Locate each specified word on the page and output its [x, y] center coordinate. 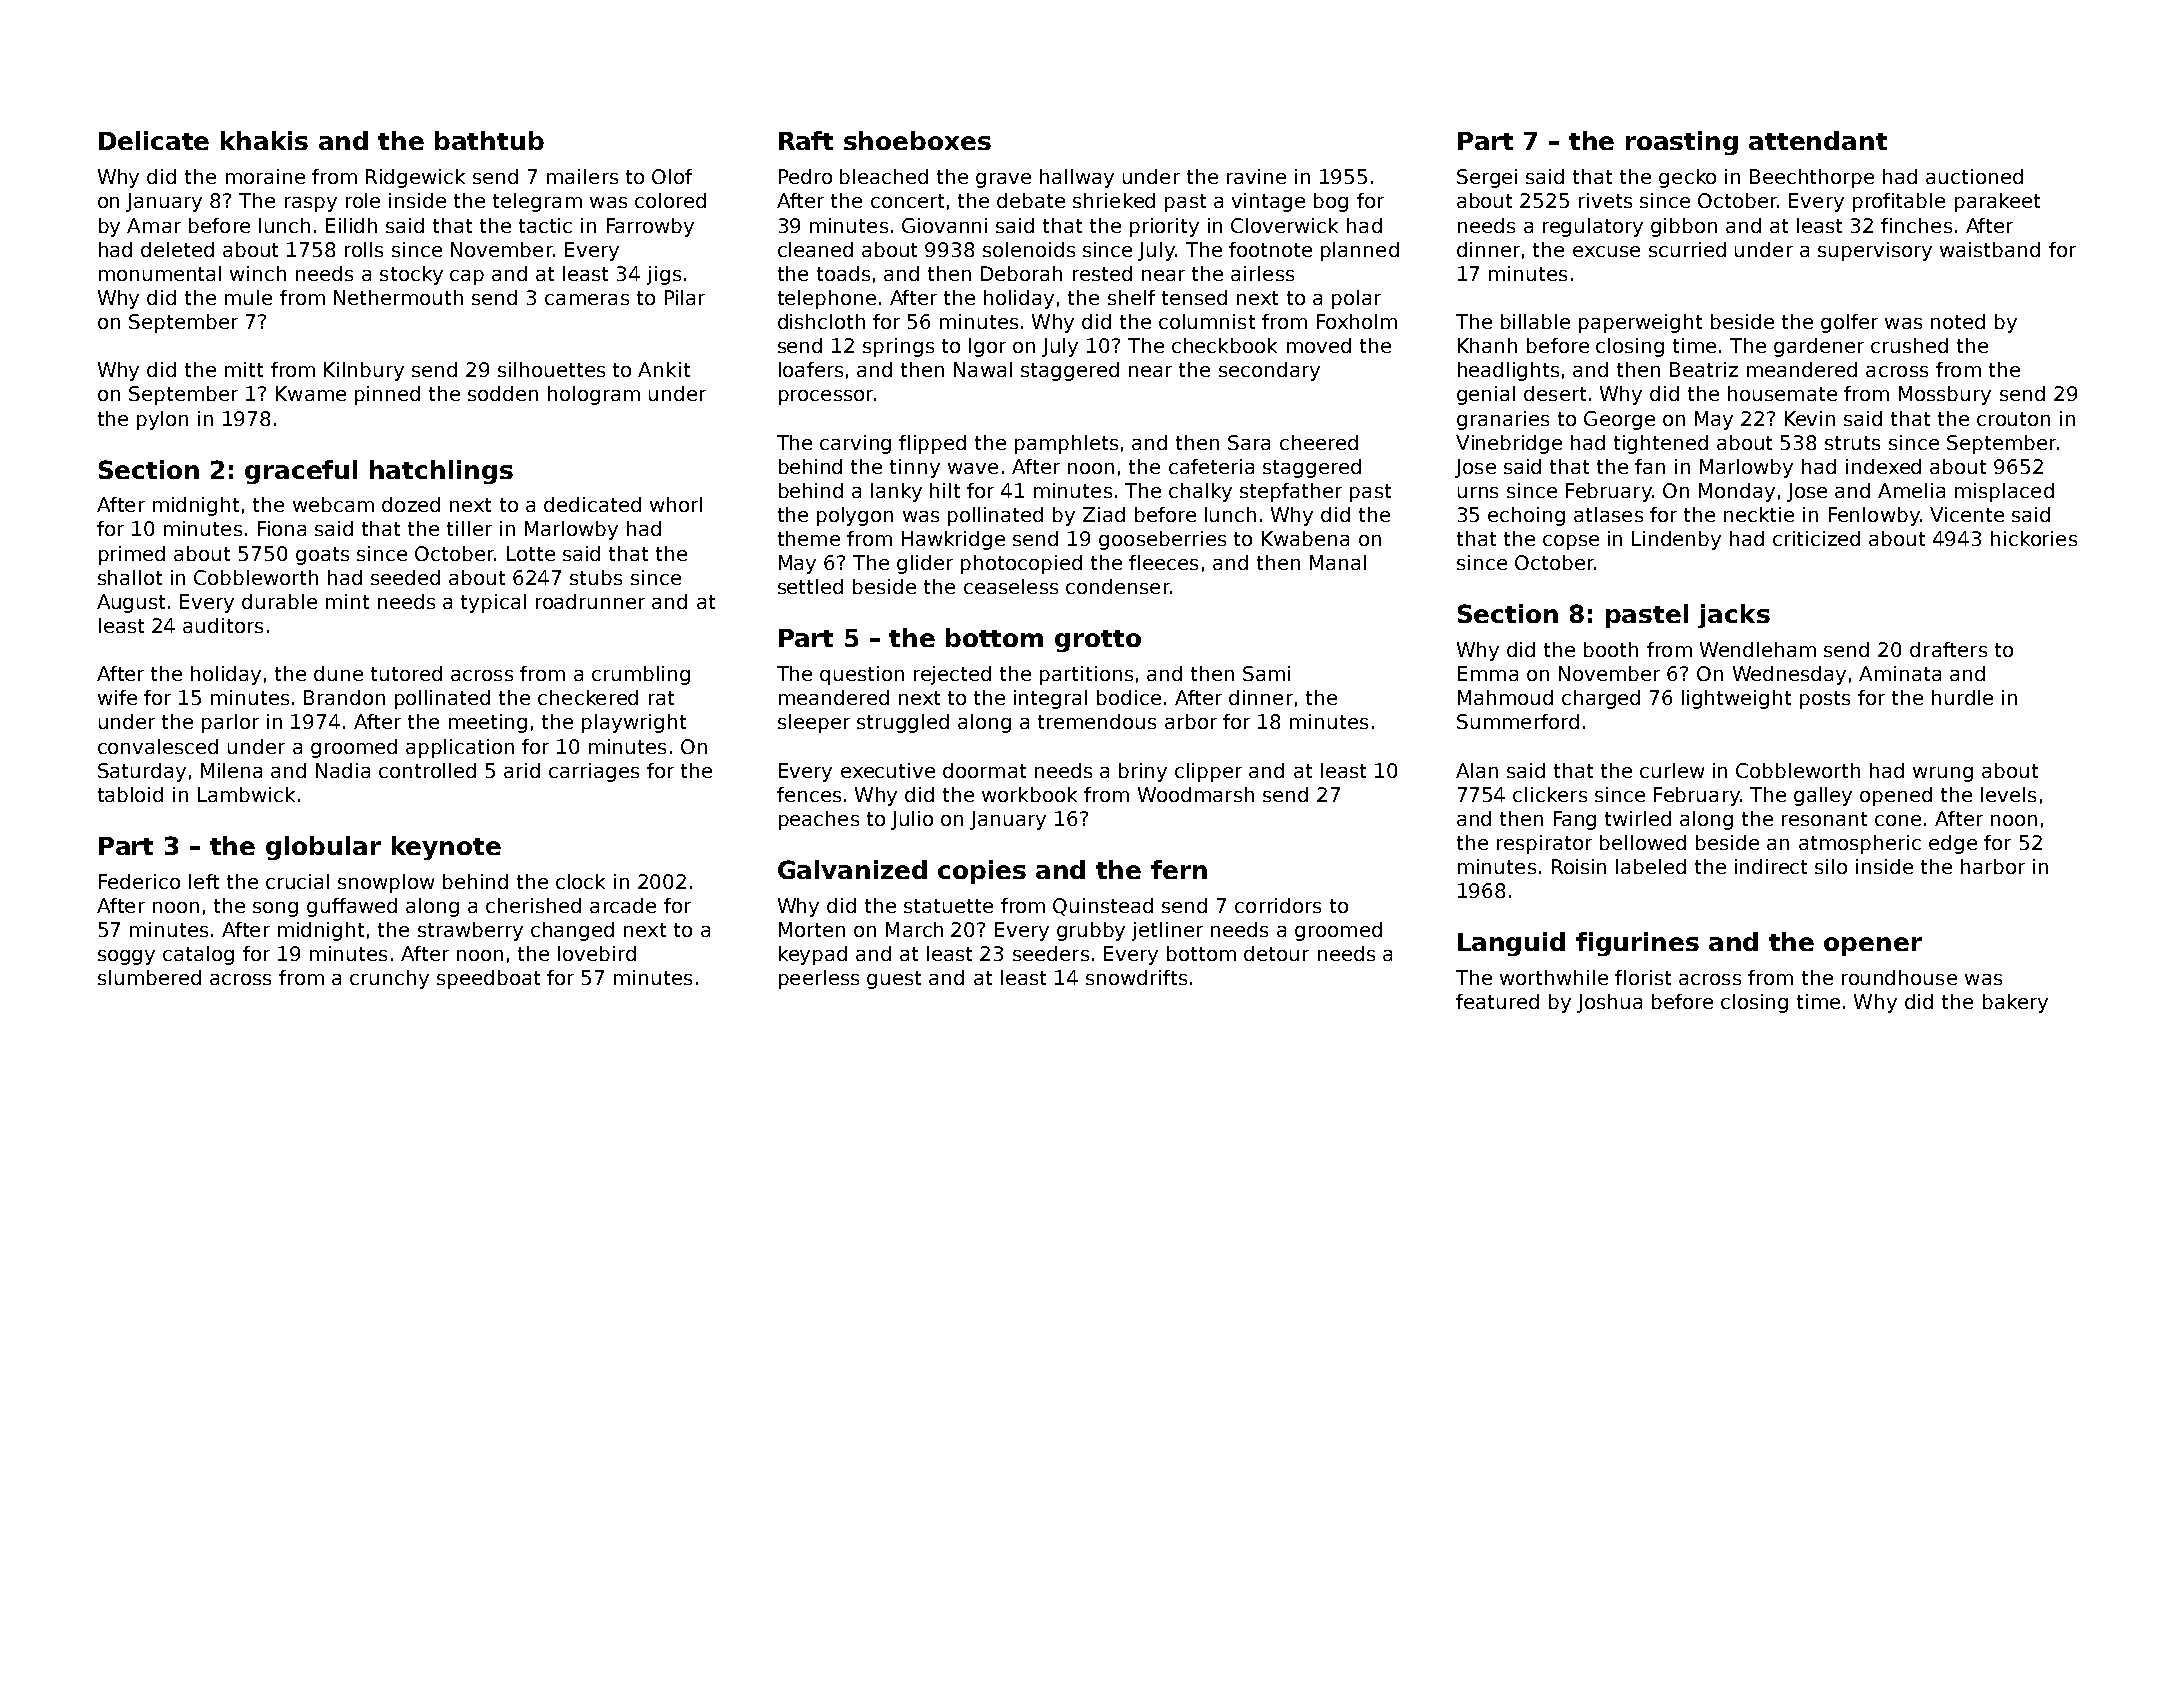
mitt [244, 369]
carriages [594, 772]
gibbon [1684, 227]
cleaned [815, 249]
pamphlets [1066, 444]
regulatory [1593, 227]
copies [982, 872]
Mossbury [1945, 395]
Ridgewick [415, 178]
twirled [1638, 818]
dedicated [592, 504]
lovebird [597, 953]
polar [1356, 299]
